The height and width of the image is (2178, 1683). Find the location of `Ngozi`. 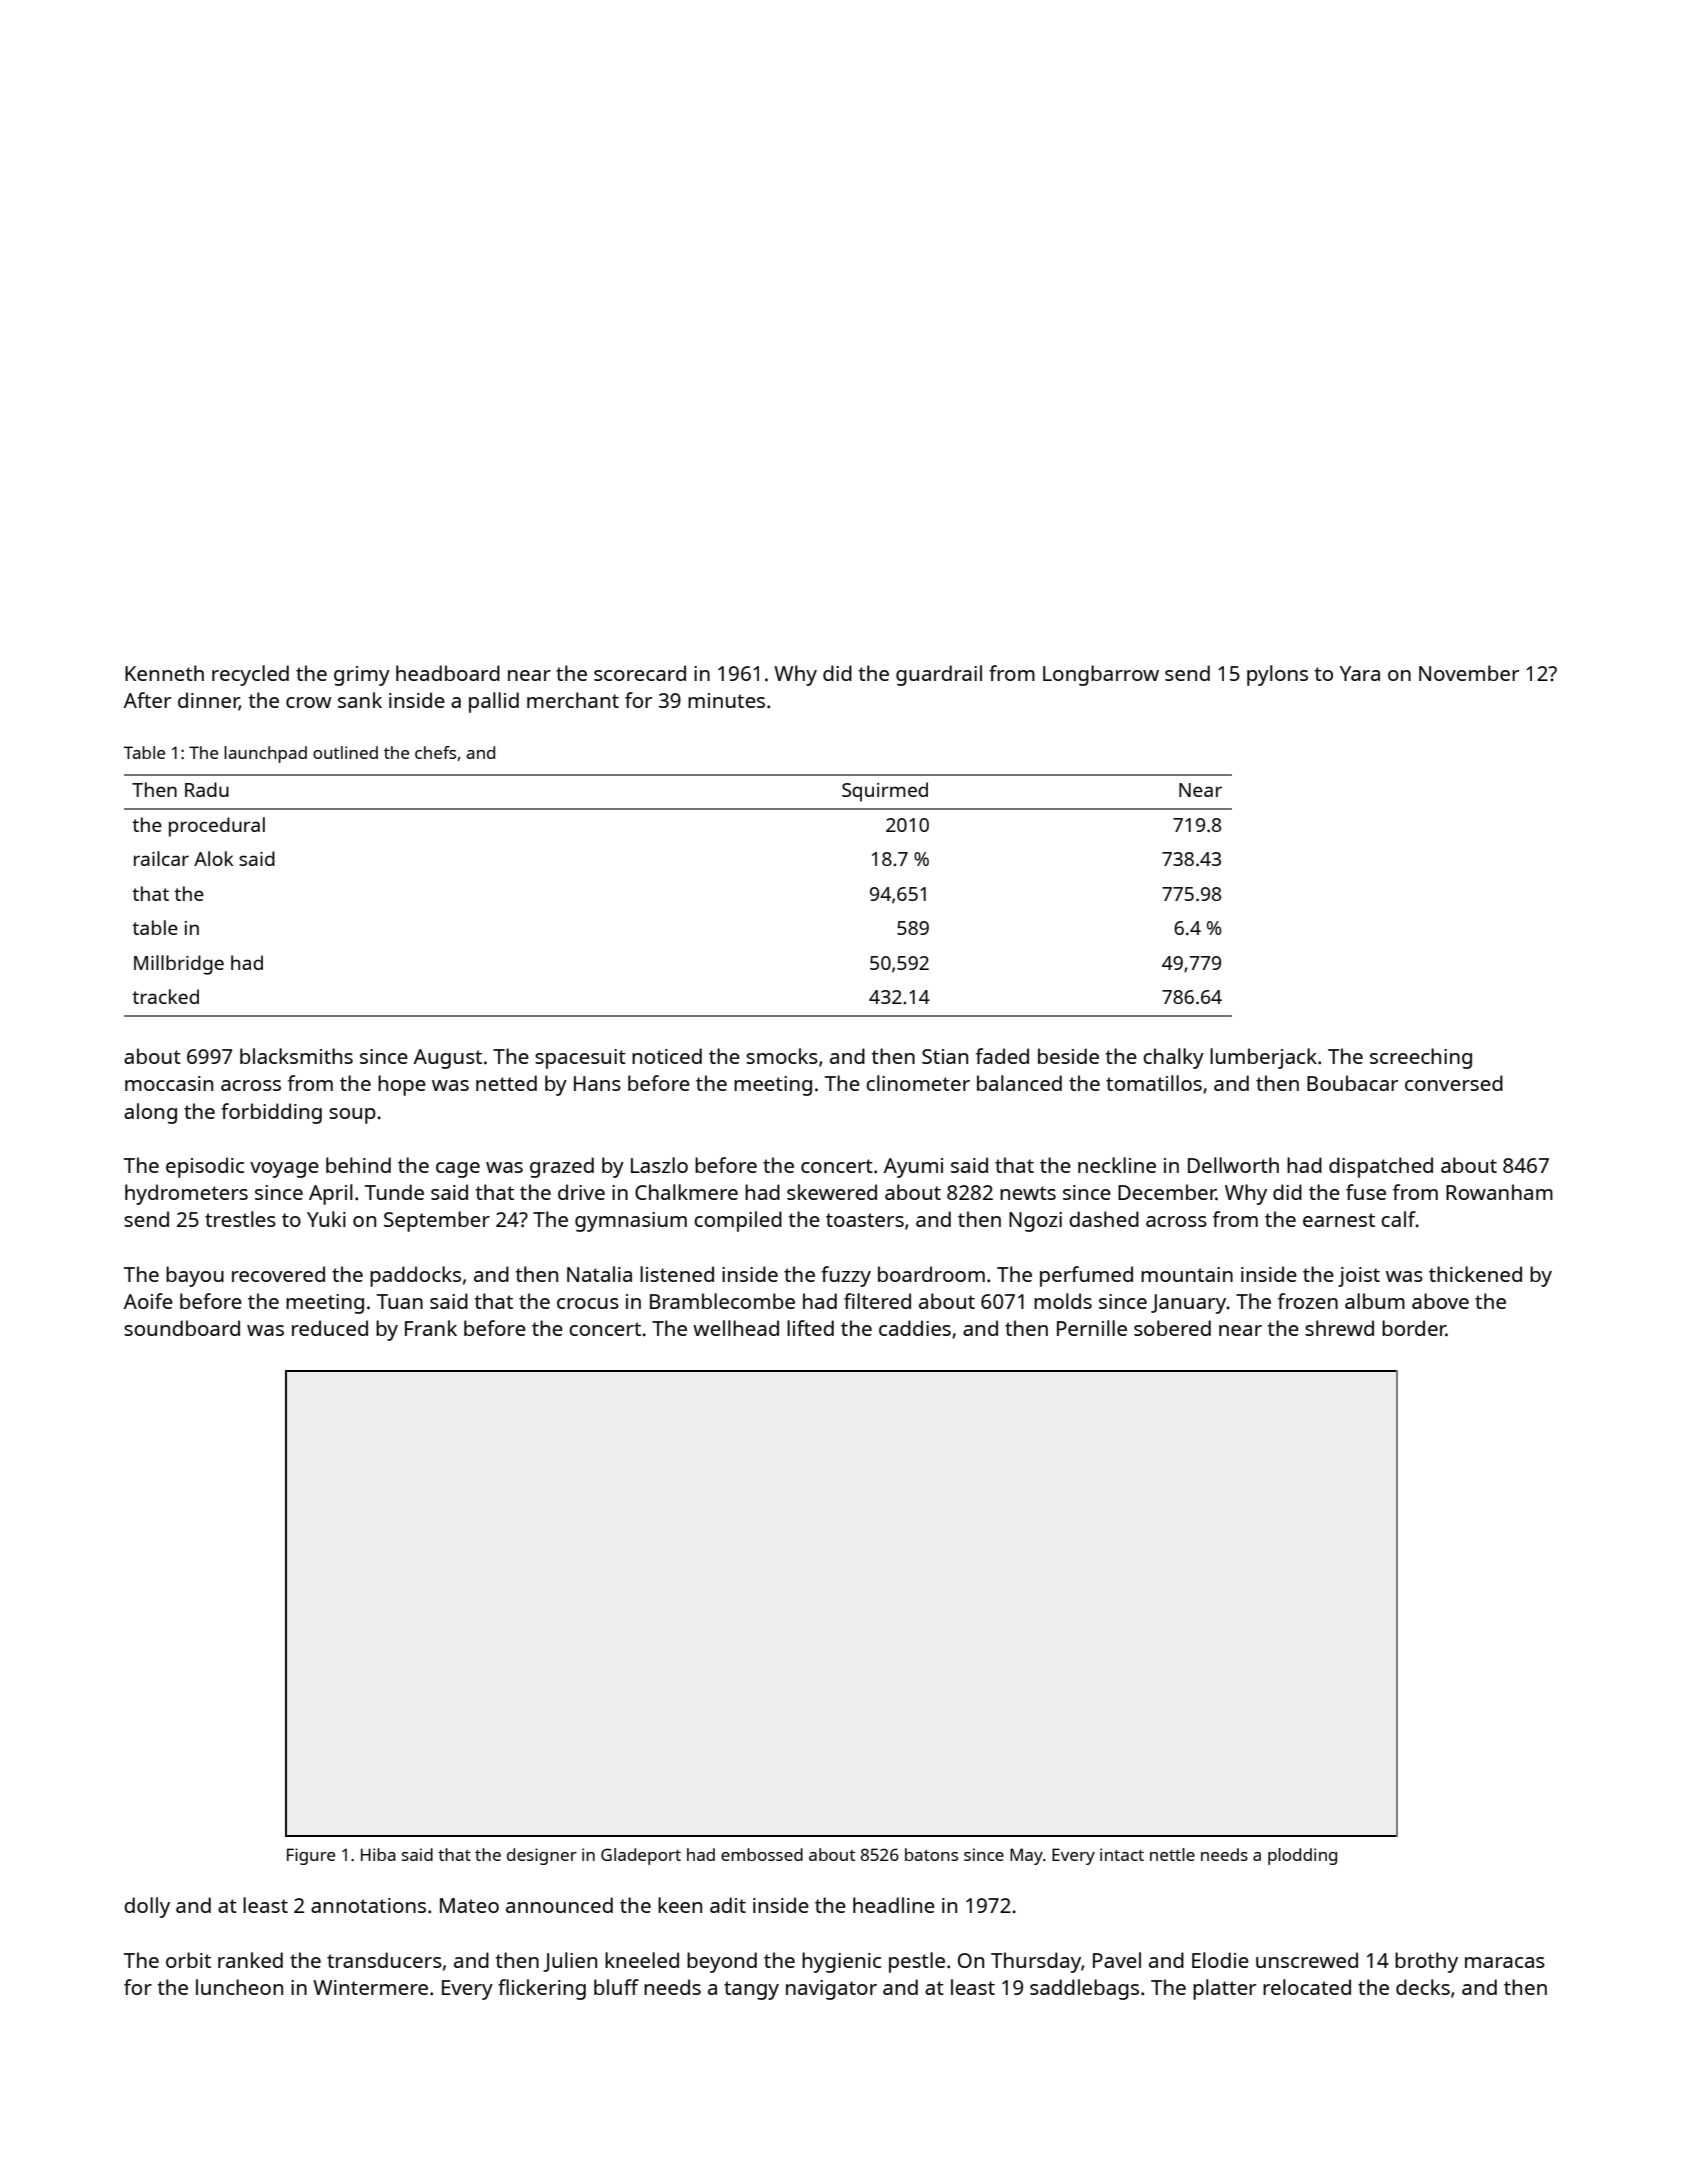

Ngozi is located at coordinates (1035, 1222).
